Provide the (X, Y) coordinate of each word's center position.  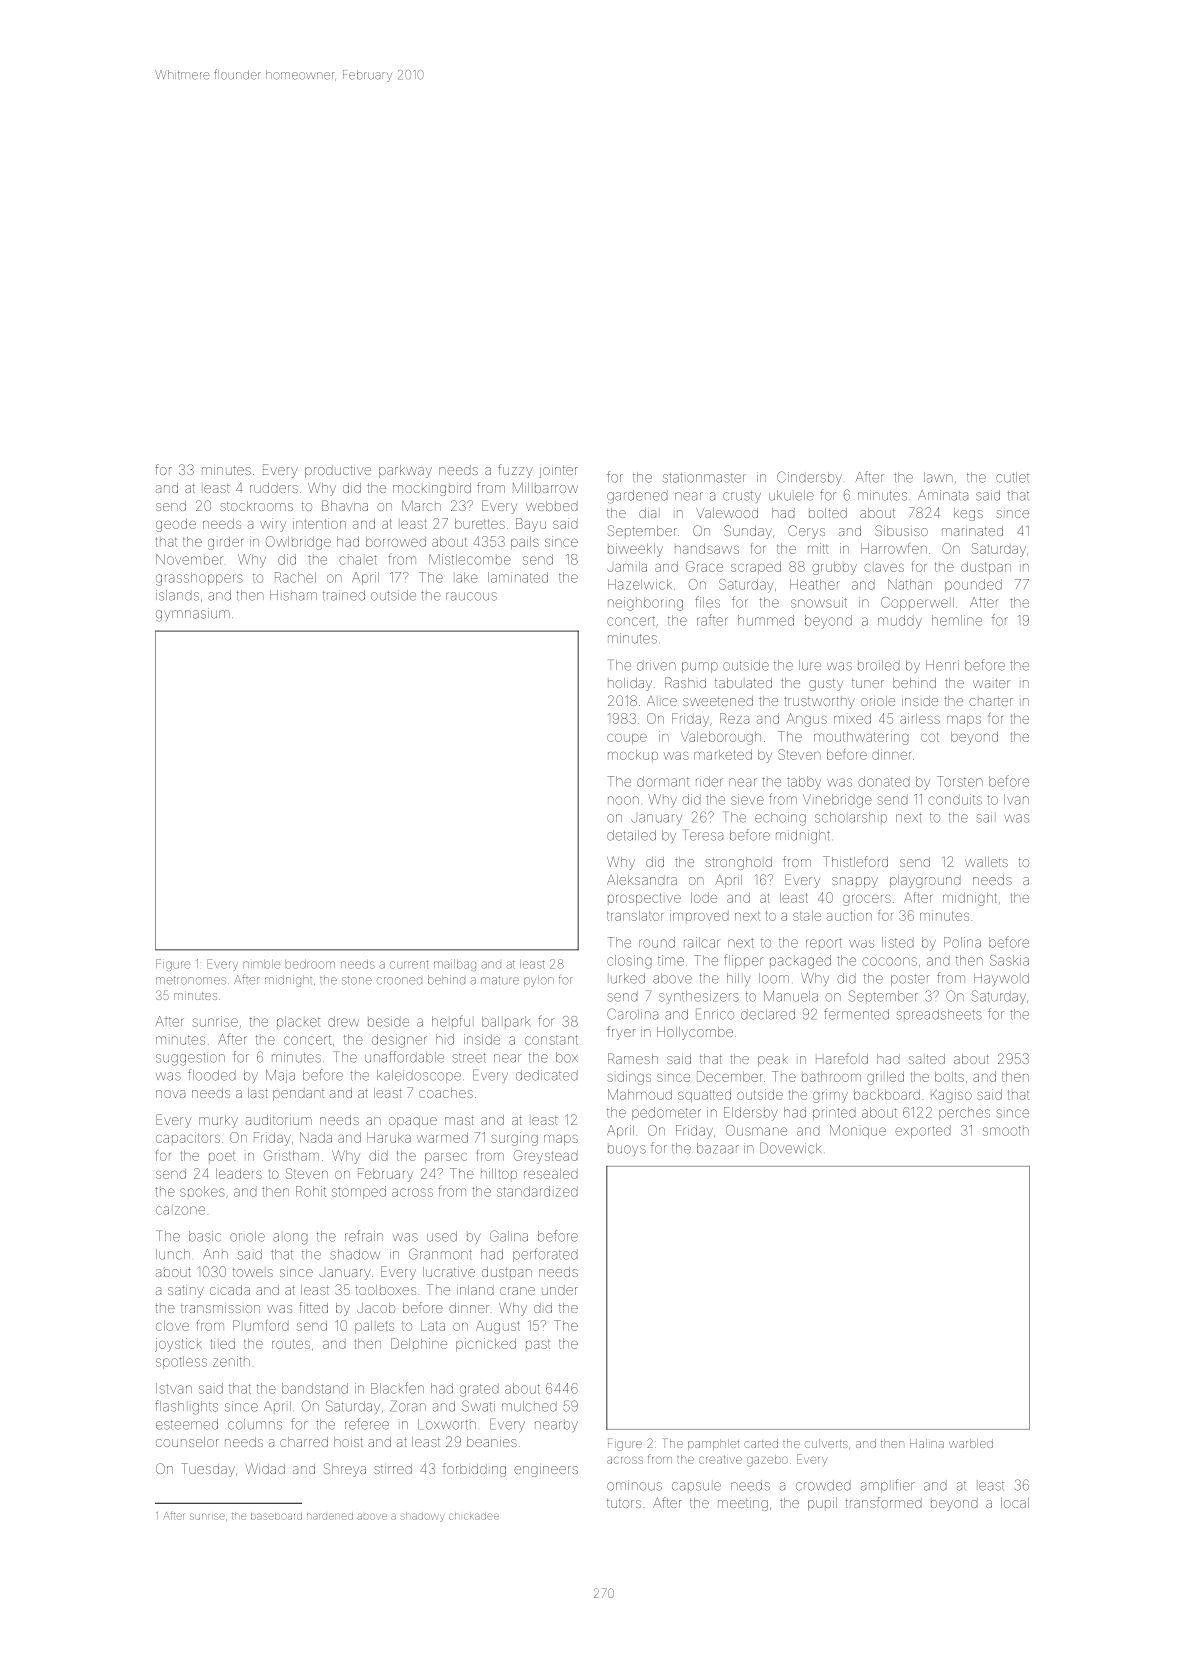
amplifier (887, 1486)
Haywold (1001, 979)
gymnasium (193, 615)
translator (635, 916)
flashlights (186, 1407)
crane (517, 1291)
